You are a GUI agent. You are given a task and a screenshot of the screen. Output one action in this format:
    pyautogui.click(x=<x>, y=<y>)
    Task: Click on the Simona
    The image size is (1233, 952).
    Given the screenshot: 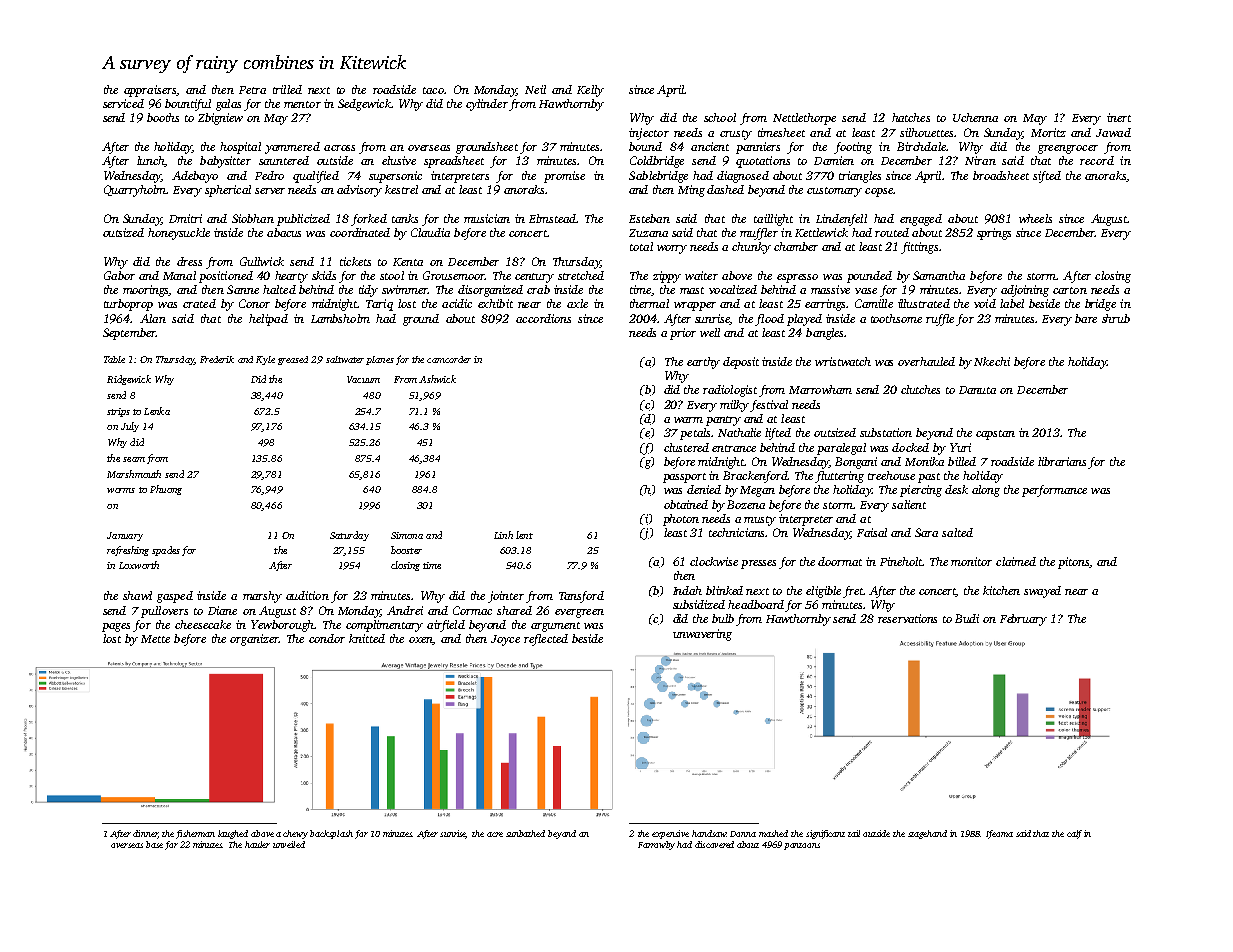 What is the action you would take?
    pyautogui.click(x=407, y=535)
